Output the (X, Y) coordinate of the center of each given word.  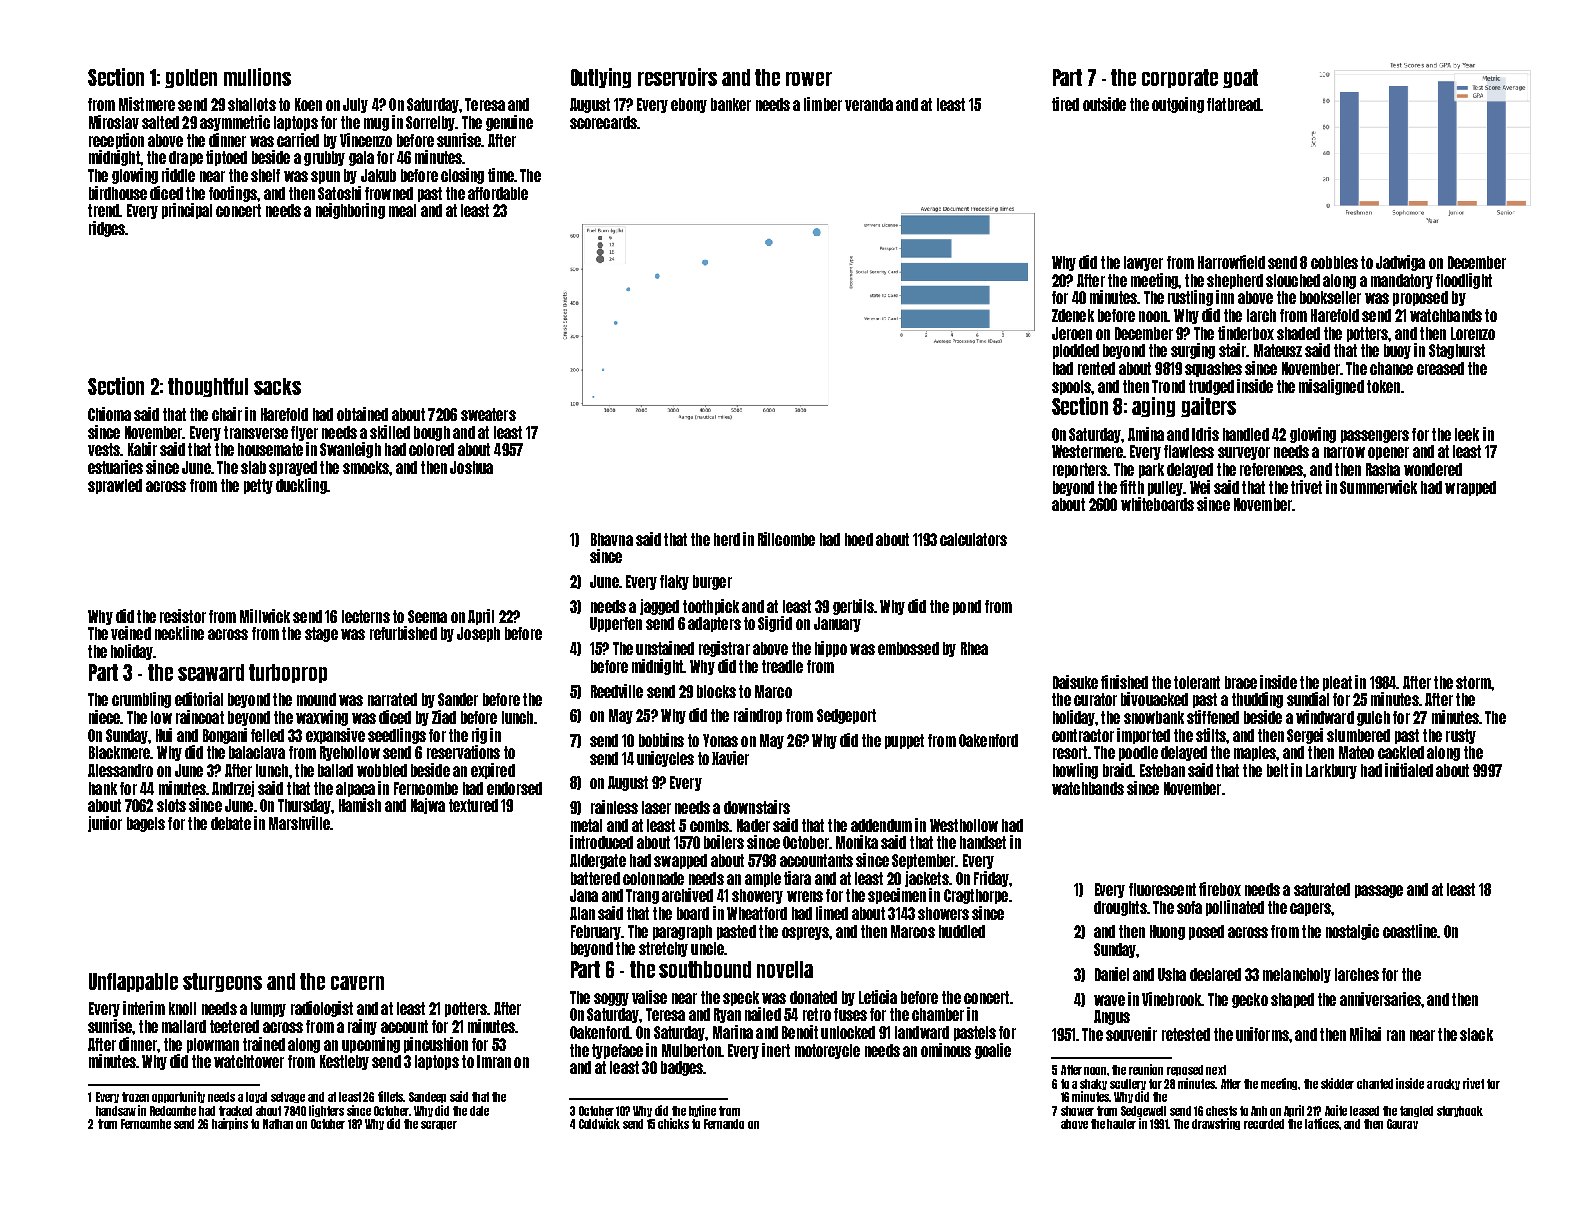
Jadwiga (1400, 263)
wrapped (1470, 488)
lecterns (366, 616)
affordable (498, 193)
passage (1379, 891)
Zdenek (1073, 315)
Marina (733, 1032)
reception (116, 141)
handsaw (116, 1111)
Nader (753, 825)
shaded (1298, 333)
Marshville (299, 823)
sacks (277, 386)
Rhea (974, 648)
